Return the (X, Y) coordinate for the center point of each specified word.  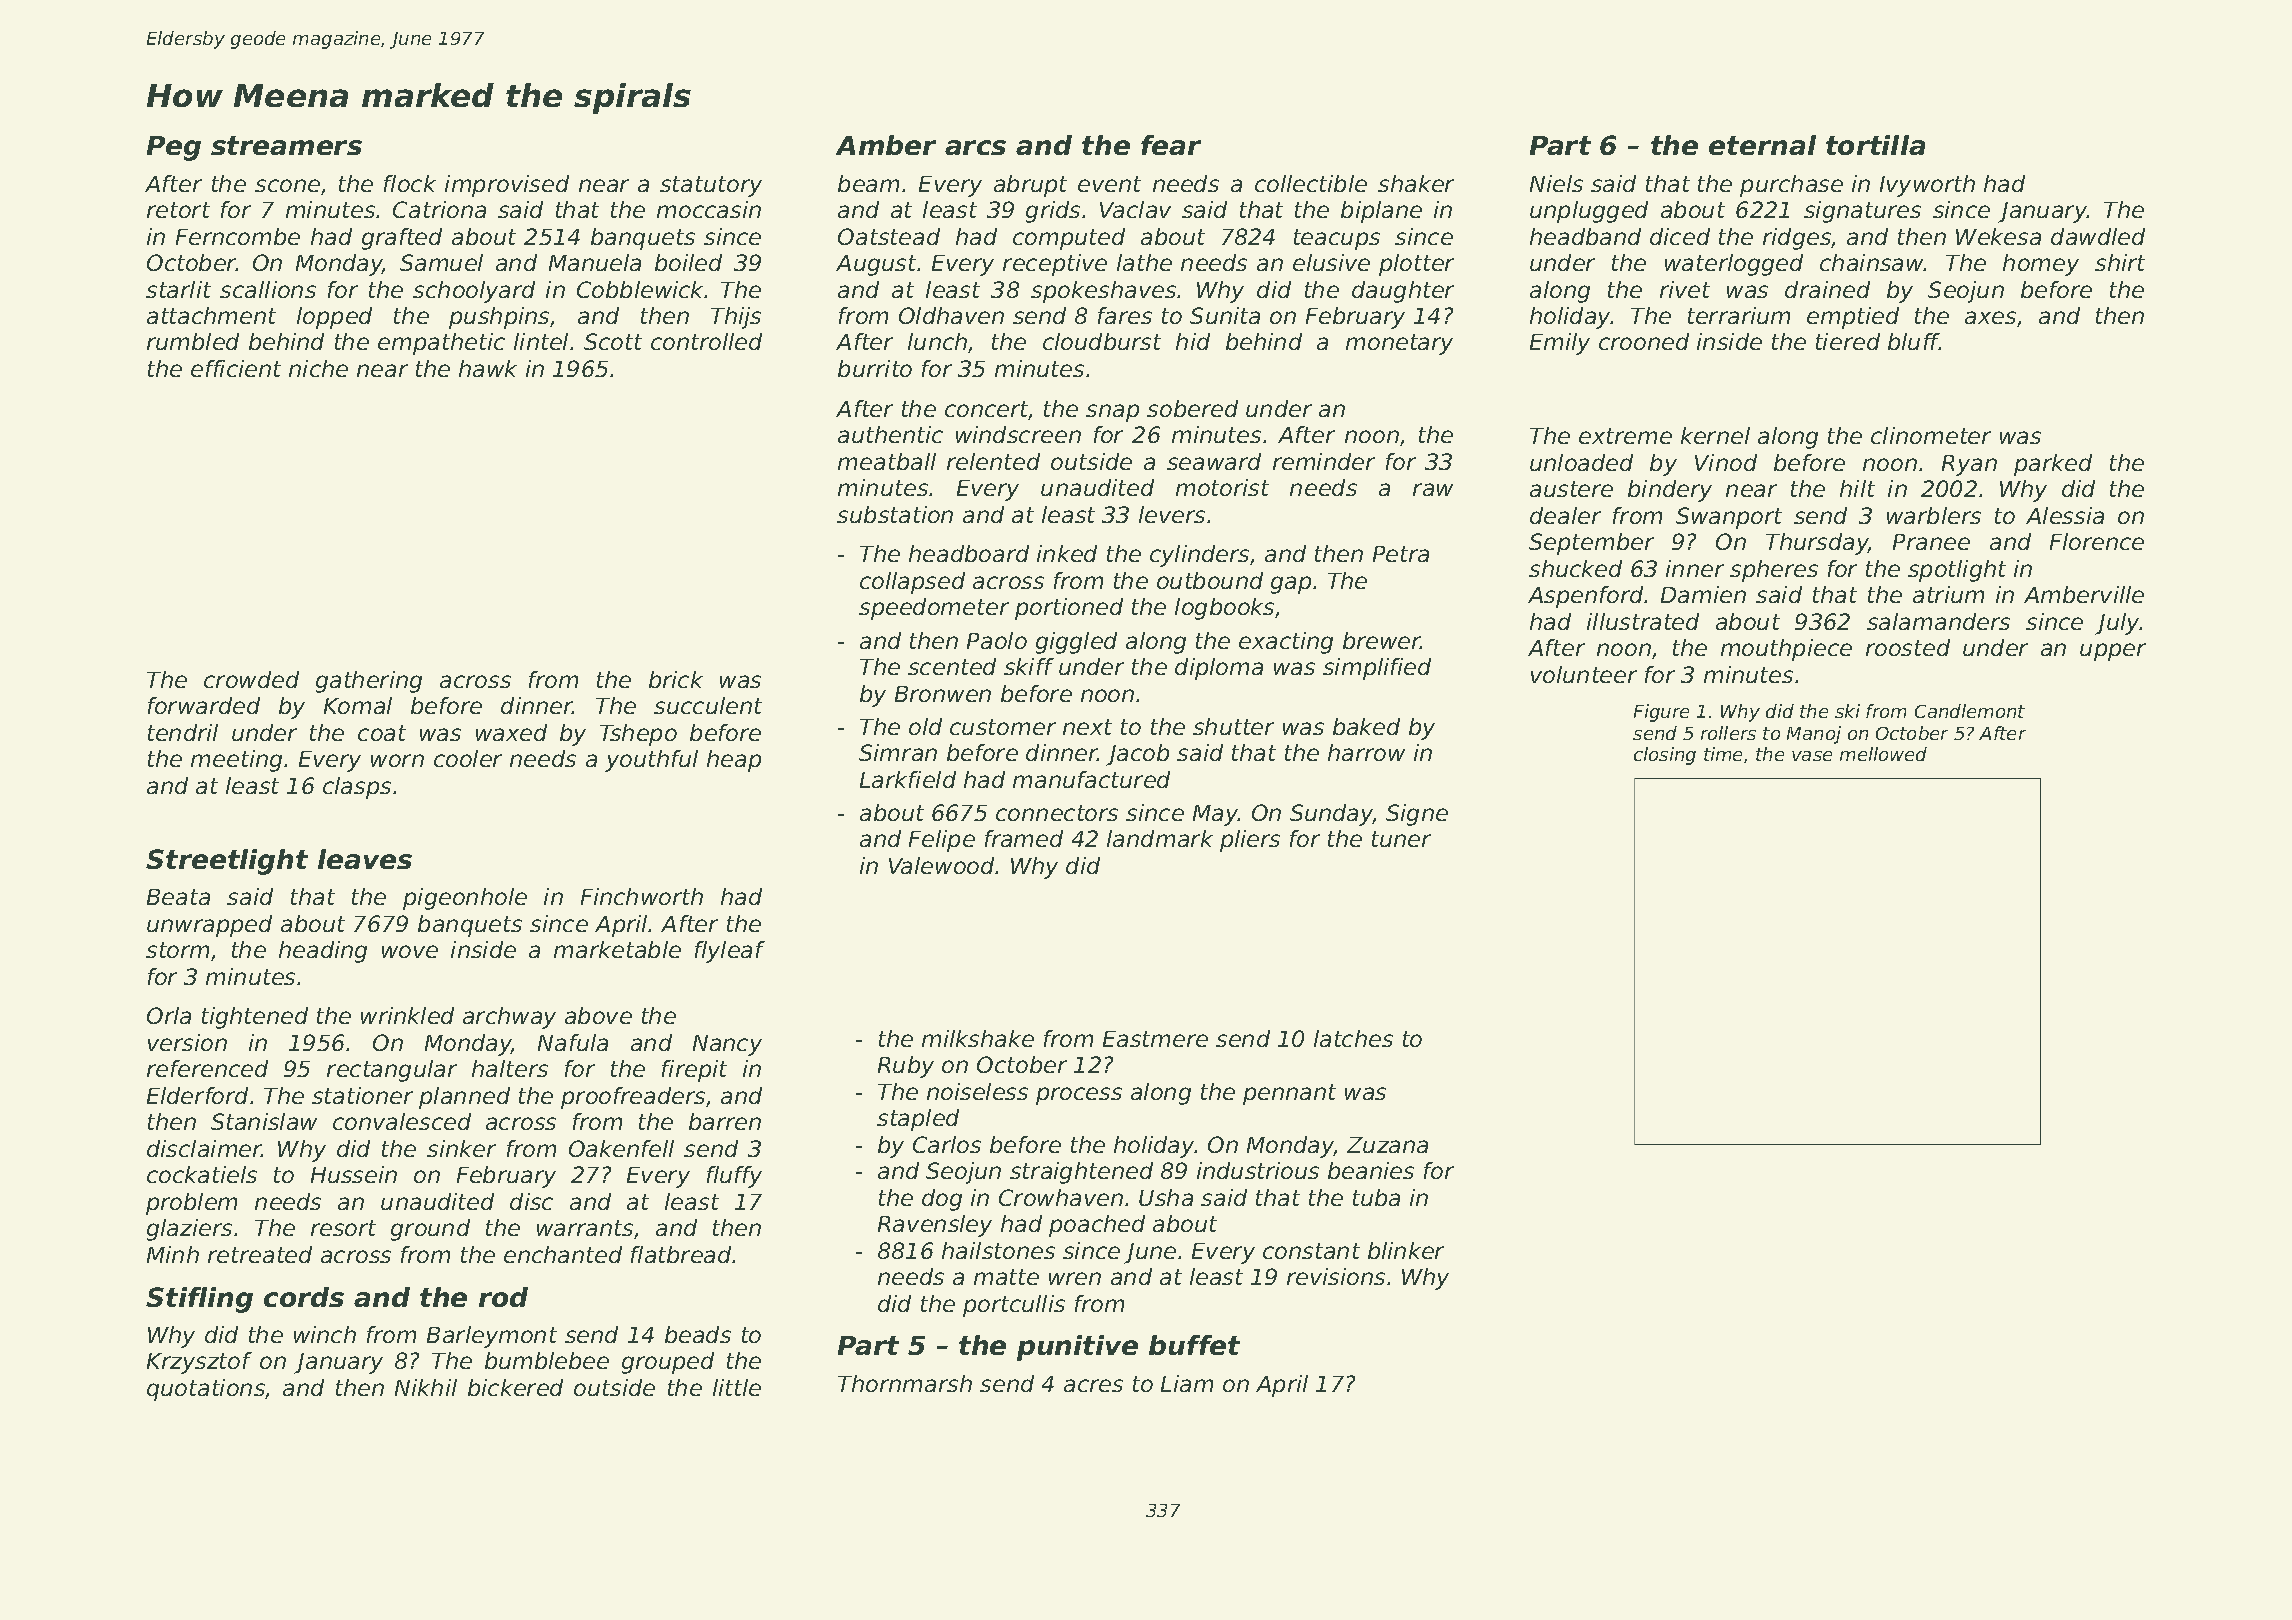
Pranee (1931, 542)
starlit (178, 289)
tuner (1401, 839)
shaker (1416, 183)
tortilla (1875, 145)
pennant (1289, 1094)
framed (1024, 838)
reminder (1324, 461)
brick (676, 679)
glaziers (189, 1230)
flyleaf (730, 952)
